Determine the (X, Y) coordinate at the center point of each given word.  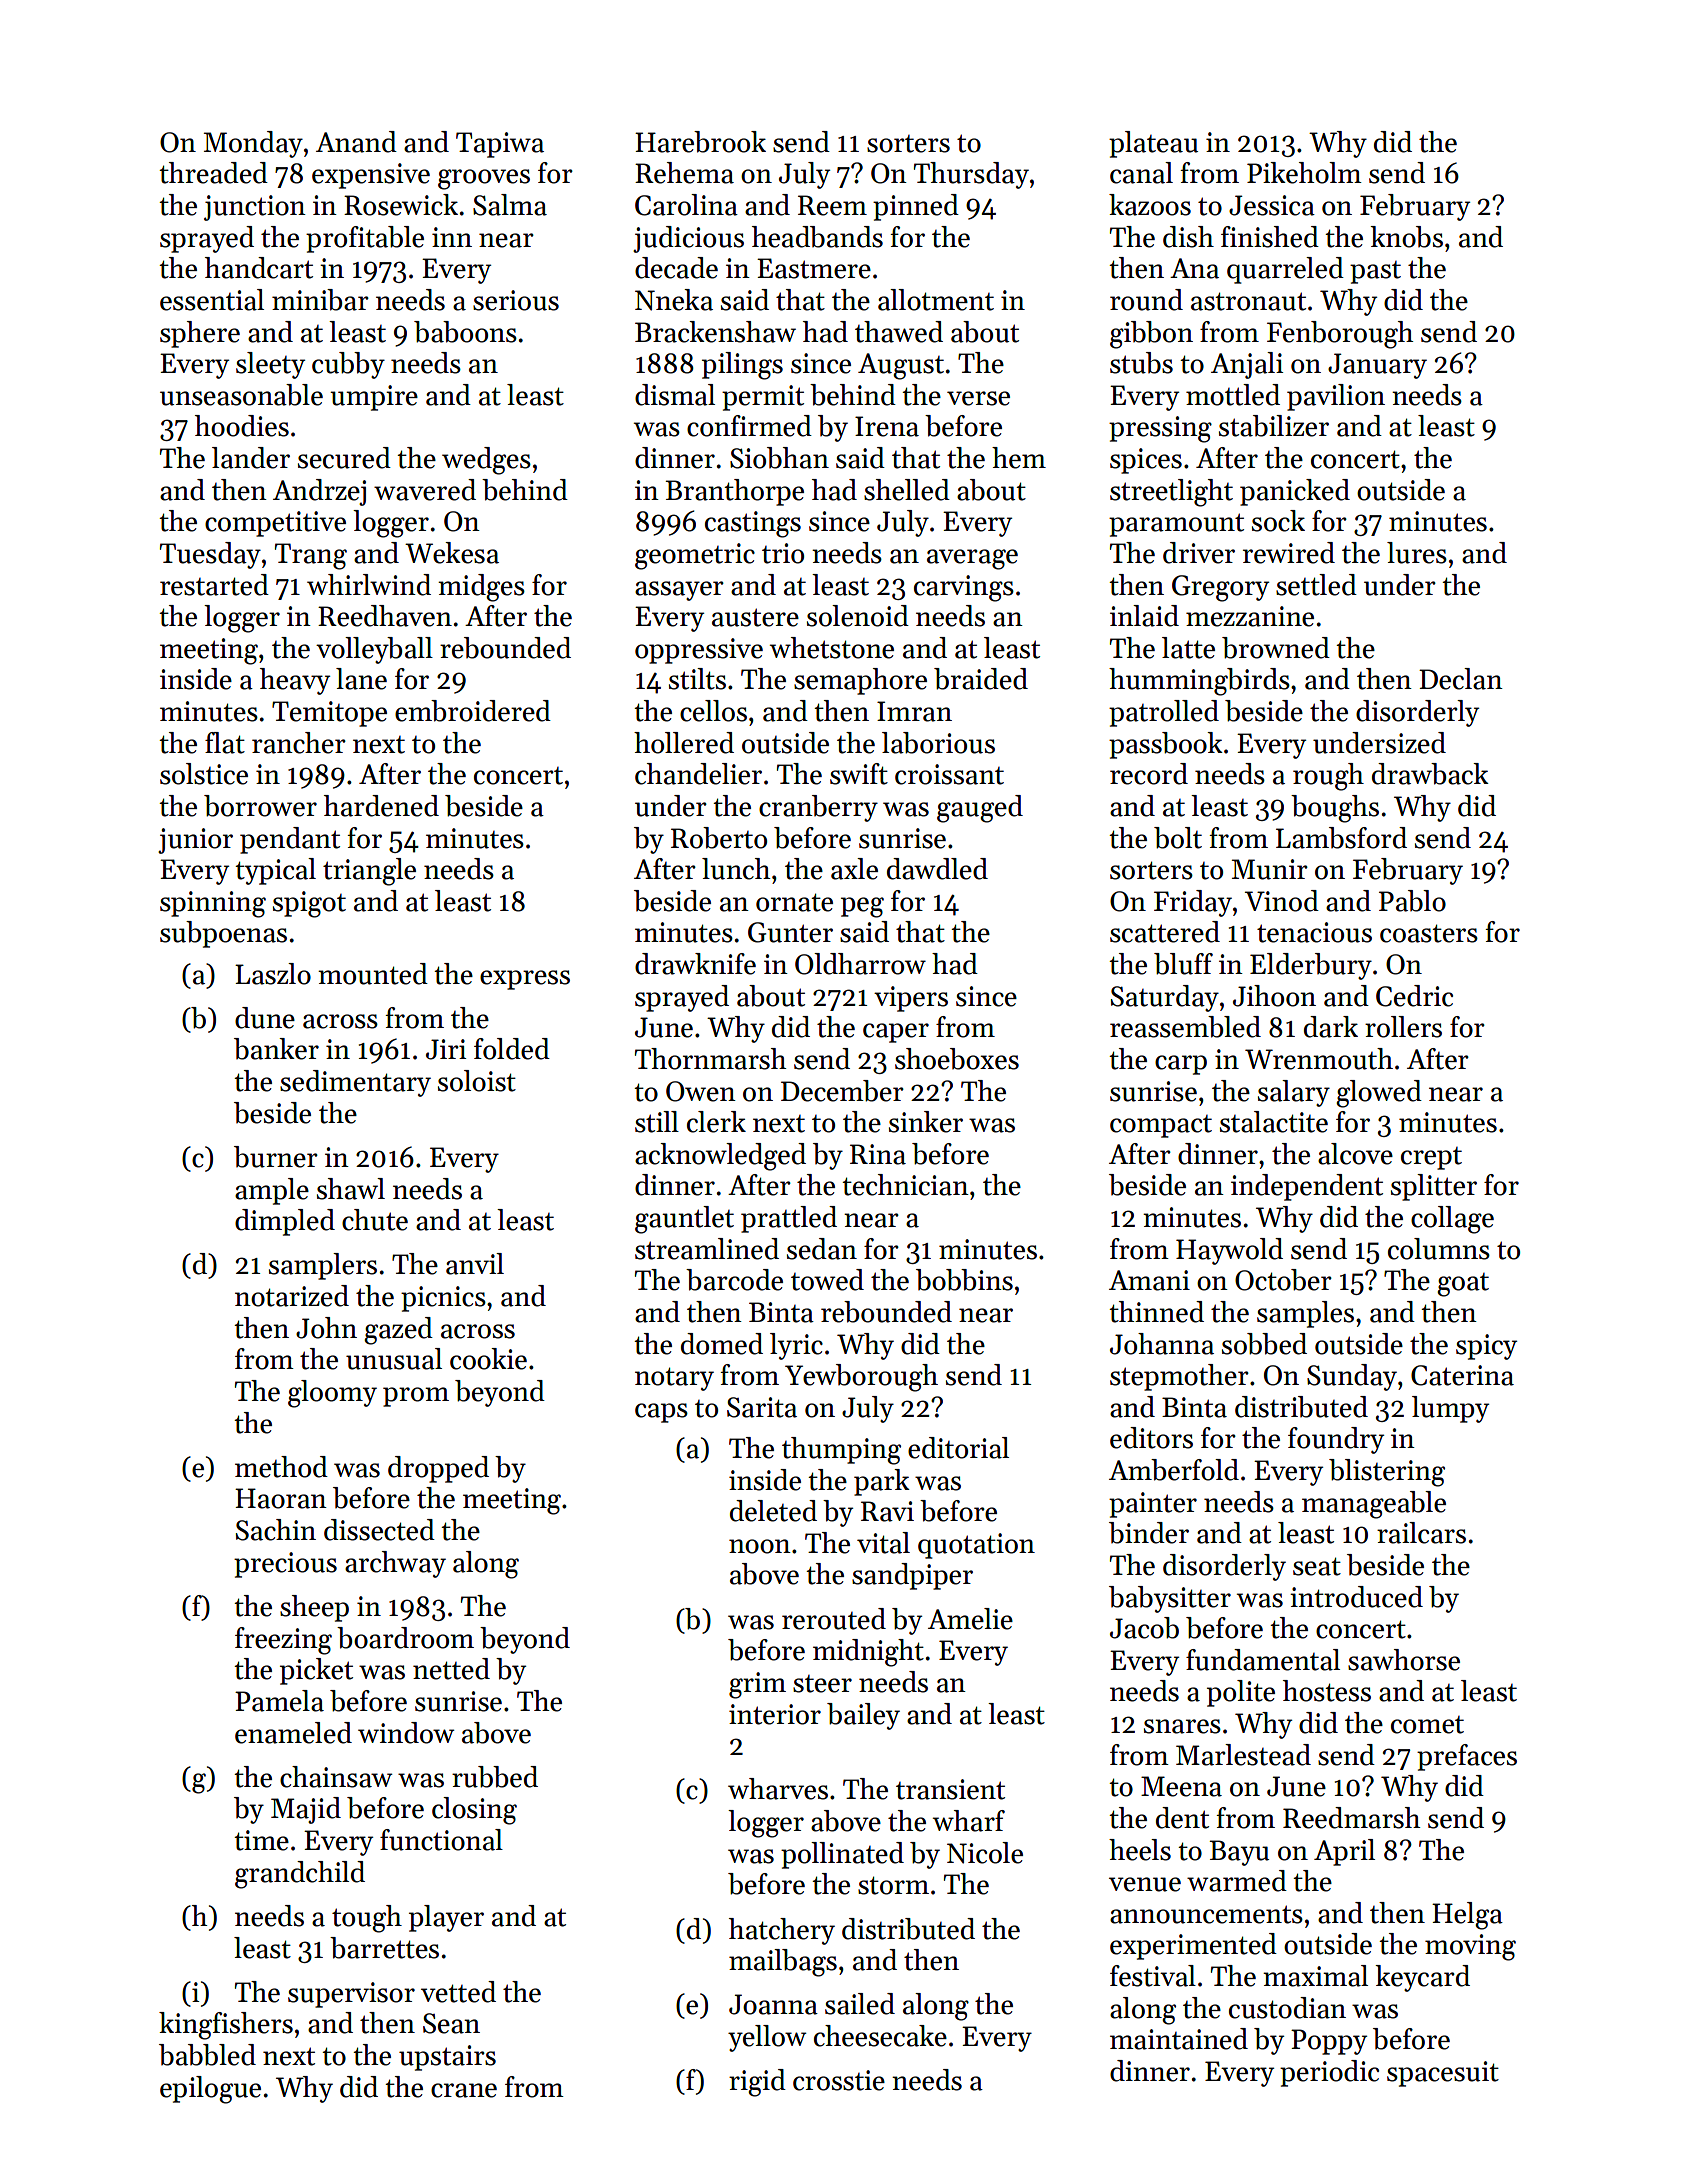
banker (276, 1049)
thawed (899, 332)
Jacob (1144, 1628)
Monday (253, 144)
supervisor (351, 1995)
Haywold (1229, 1251)
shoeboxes (957, 1059)
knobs (1406, 237)
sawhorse (1404, 1660)
